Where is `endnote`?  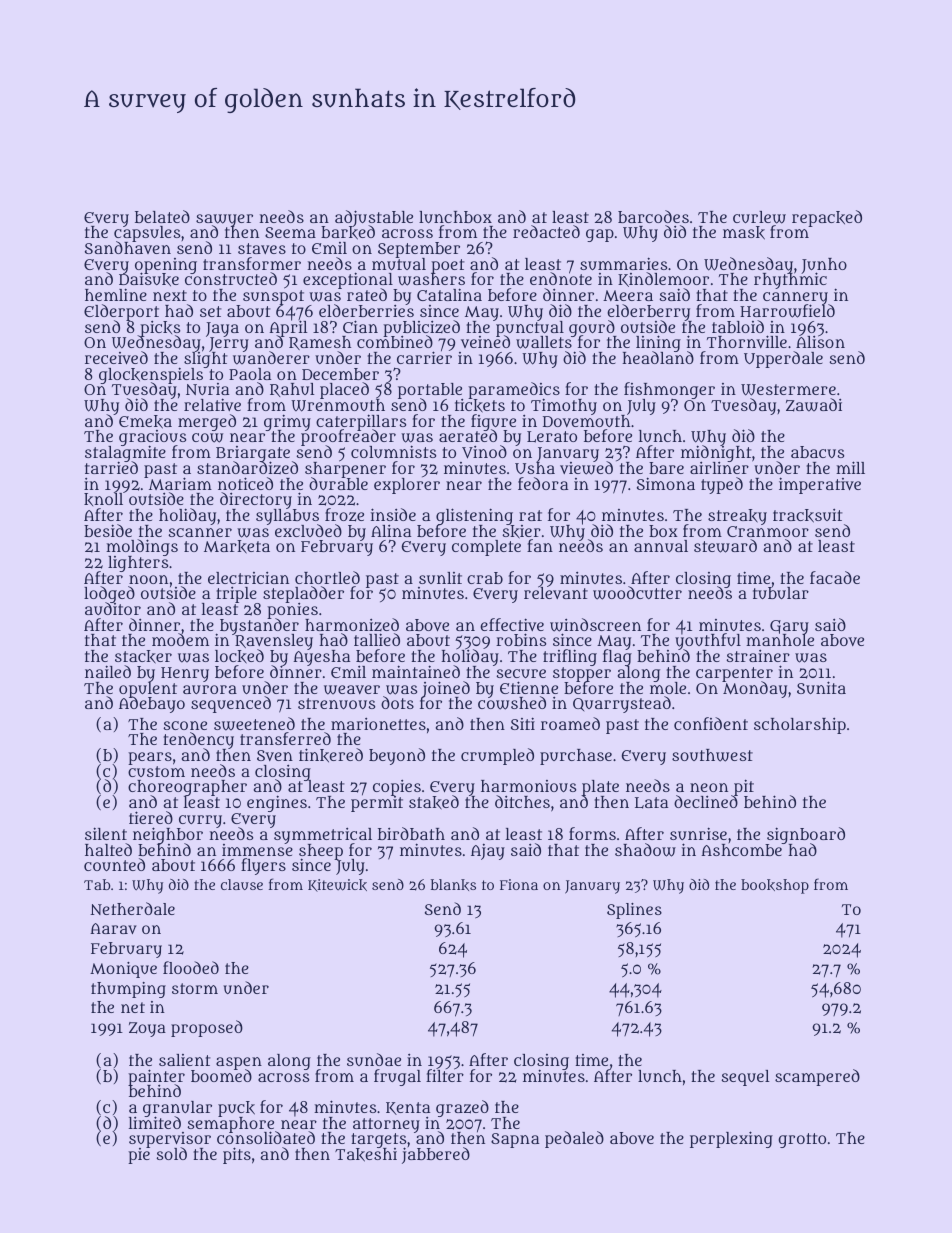 endnote is located at coordinates (561, 279).
